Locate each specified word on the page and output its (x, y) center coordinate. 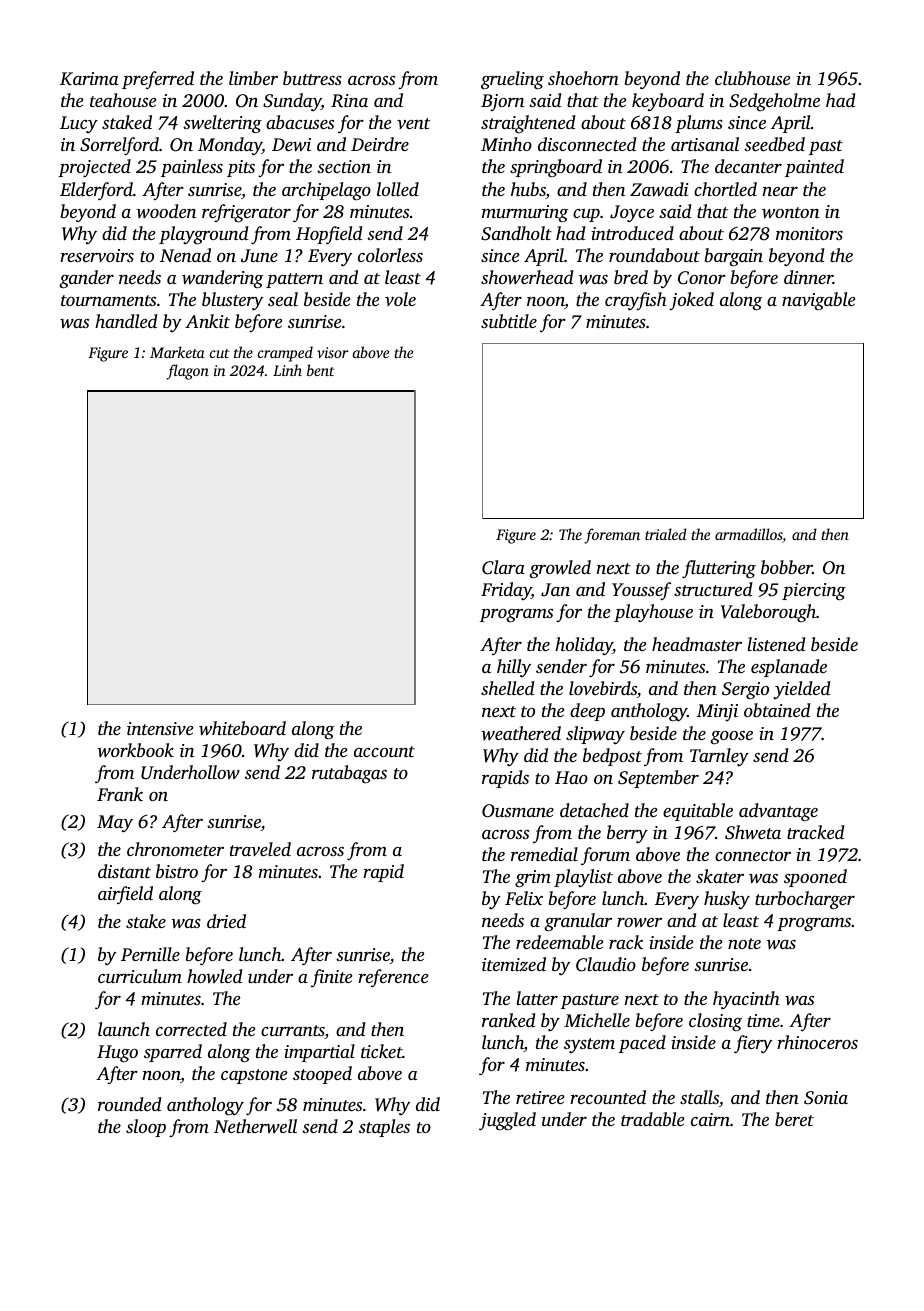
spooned (815, 878)
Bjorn (502, 102)
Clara (503, 567)
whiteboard (242, 728)
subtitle (509, 321)
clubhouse (752, 78)
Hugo (117, 1054)
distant (124, 871)
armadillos (749, 535)
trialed (666, 534)
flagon (187, 372)
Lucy (79, 124)
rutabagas (349, 774)
